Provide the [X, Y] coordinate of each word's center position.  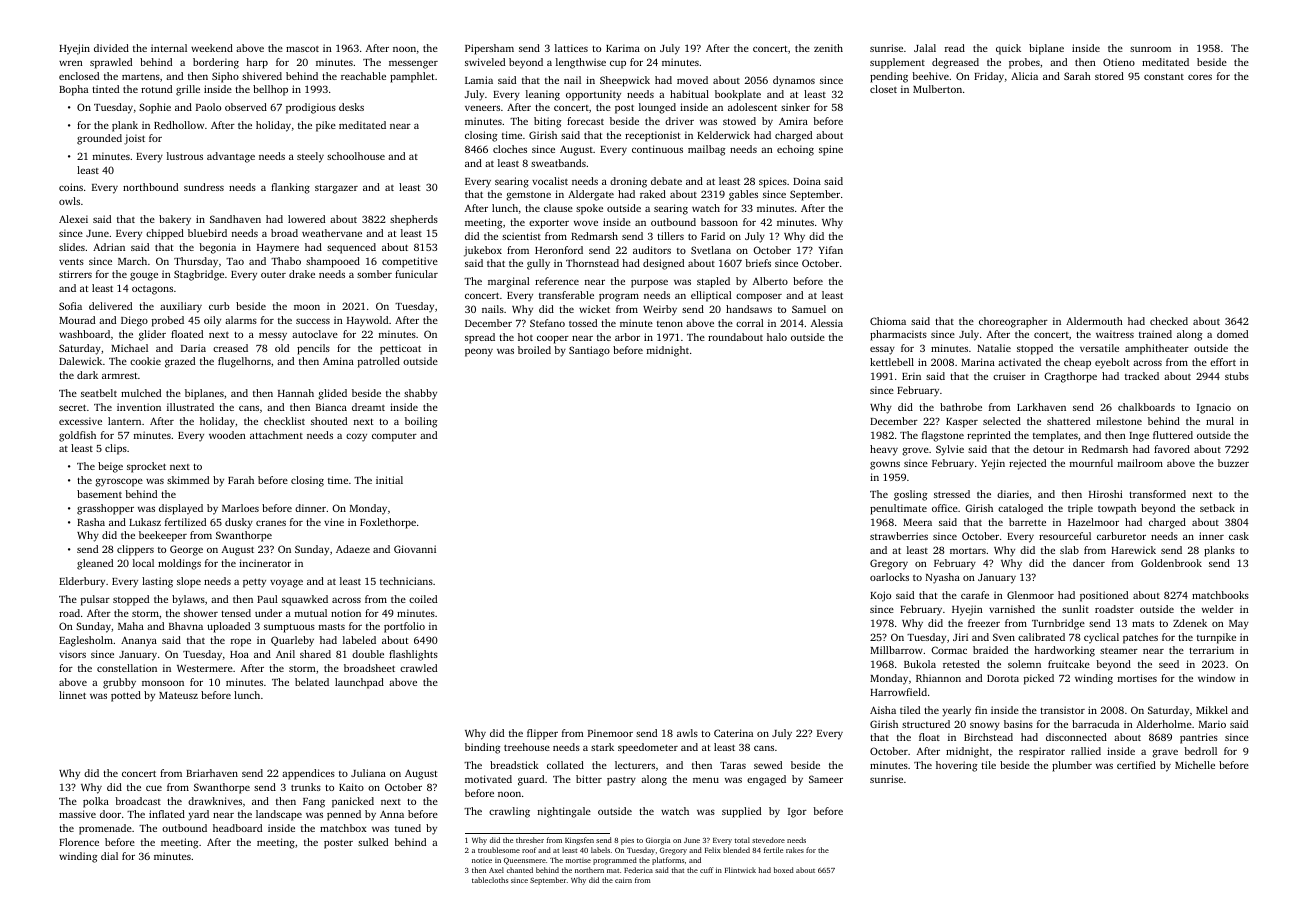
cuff [706, 870]
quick [1008, 49]
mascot [302, 49]
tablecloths [490, 880]
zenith [828, 48]
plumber [1072, 766]
